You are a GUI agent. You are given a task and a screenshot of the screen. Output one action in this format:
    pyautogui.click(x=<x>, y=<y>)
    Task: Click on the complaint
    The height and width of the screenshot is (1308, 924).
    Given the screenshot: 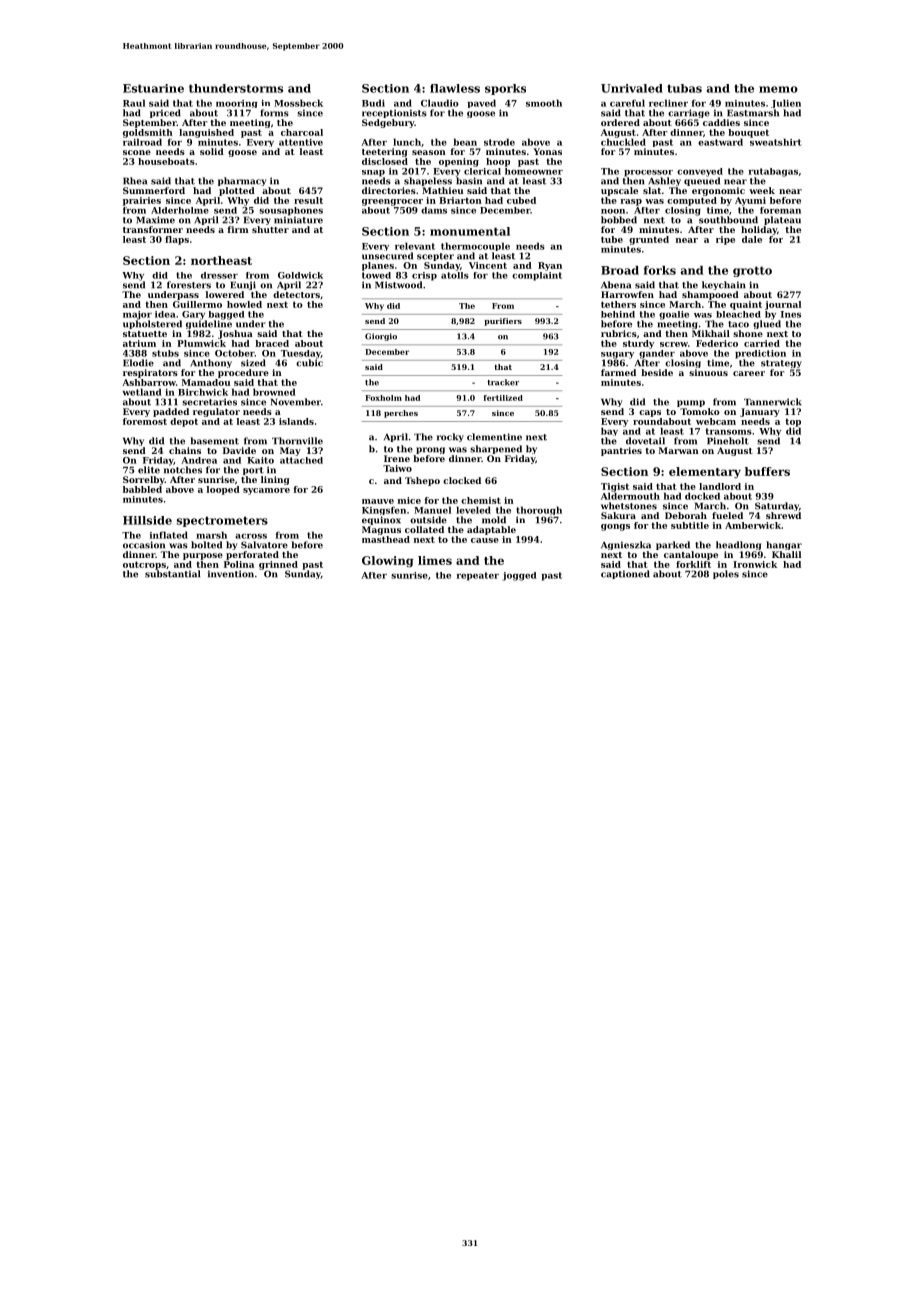 What is the action you would take?
    pyautogui.click(x=537, y=276)
